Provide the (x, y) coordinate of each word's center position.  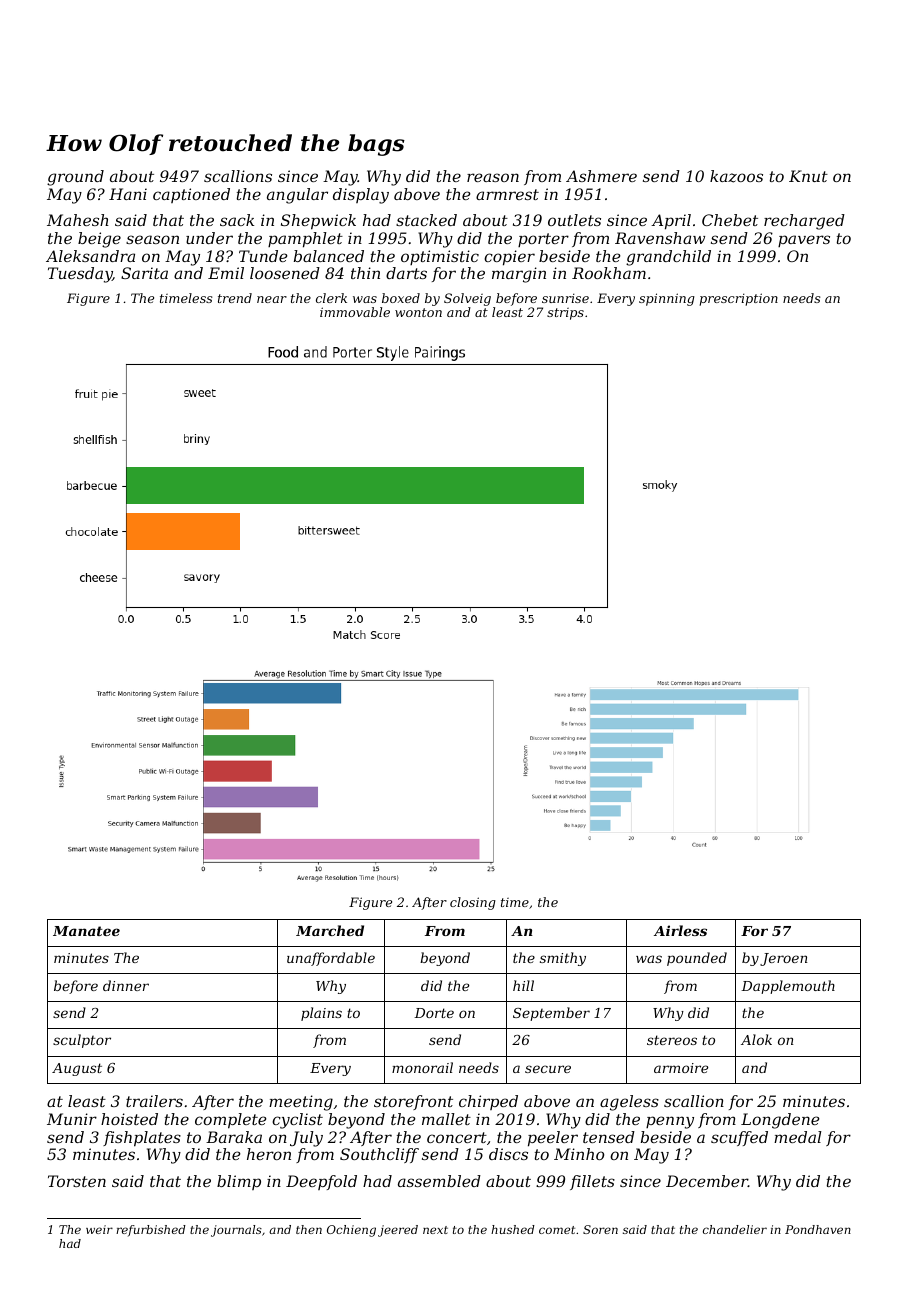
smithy (563, 959)
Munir (72, 1119)
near (272, 299)
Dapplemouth (788, 987)
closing (473, 903)
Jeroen (783, 959)
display (361, 196)
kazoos (736, 176)
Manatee (86, 931)
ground (75, 178)
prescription (738, 299)
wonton (418, 312)
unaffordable (331, 959)
